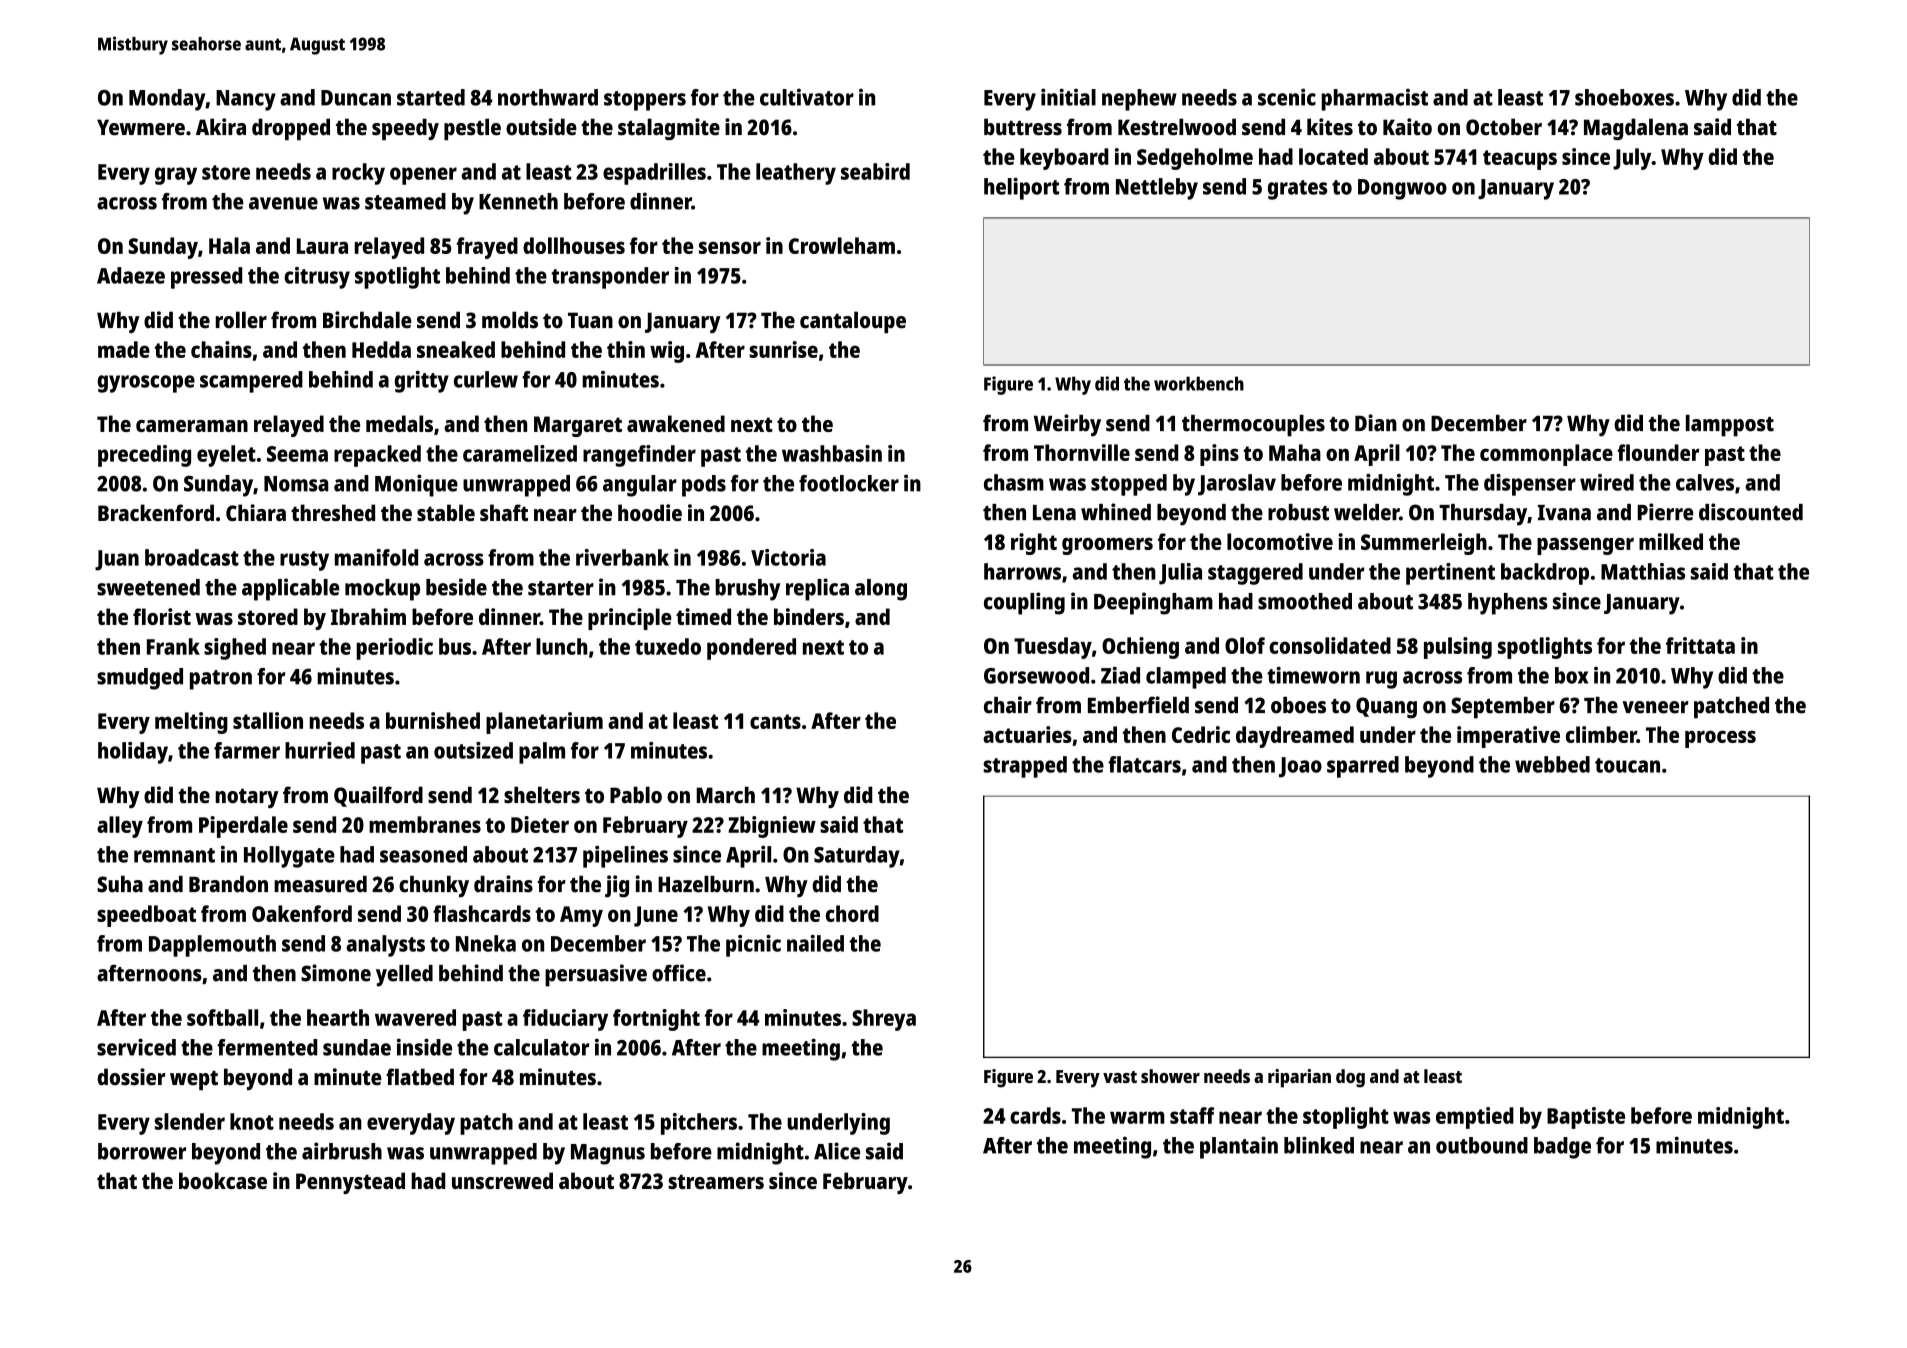 The height and width of the image is (1348, 1907). I want to click on analysts, so click(385, 946).
